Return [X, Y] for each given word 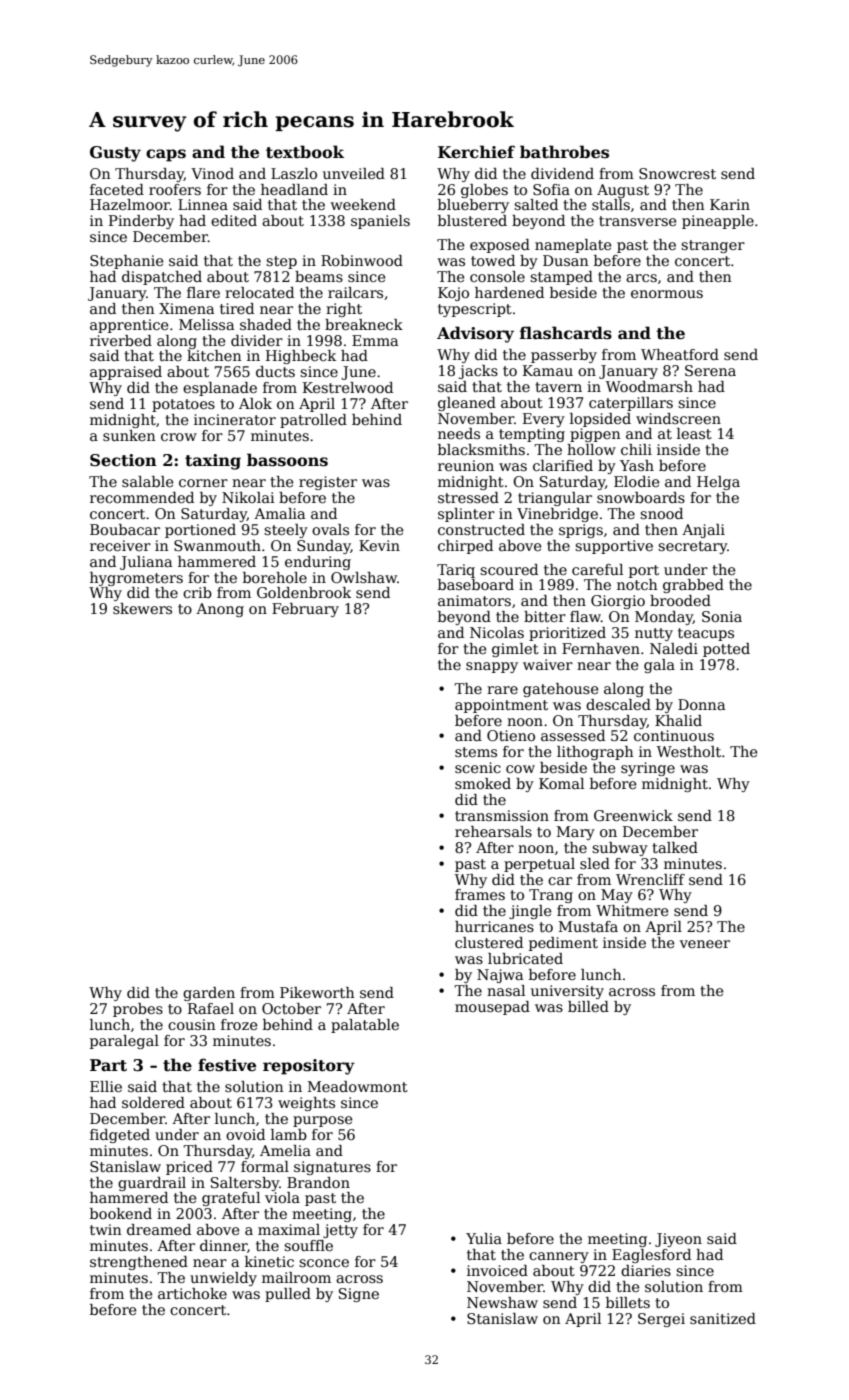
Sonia [722, 616]
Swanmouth [217, 545]
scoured [509, 569]
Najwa [500, 976]
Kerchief [476, 152]
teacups [706, 634]
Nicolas [497, 632]
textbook [305, 152]
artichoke [192, 1293]
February [305, 610]
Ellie [106, 1086]
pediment [563, 944]
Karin [730, 204]
